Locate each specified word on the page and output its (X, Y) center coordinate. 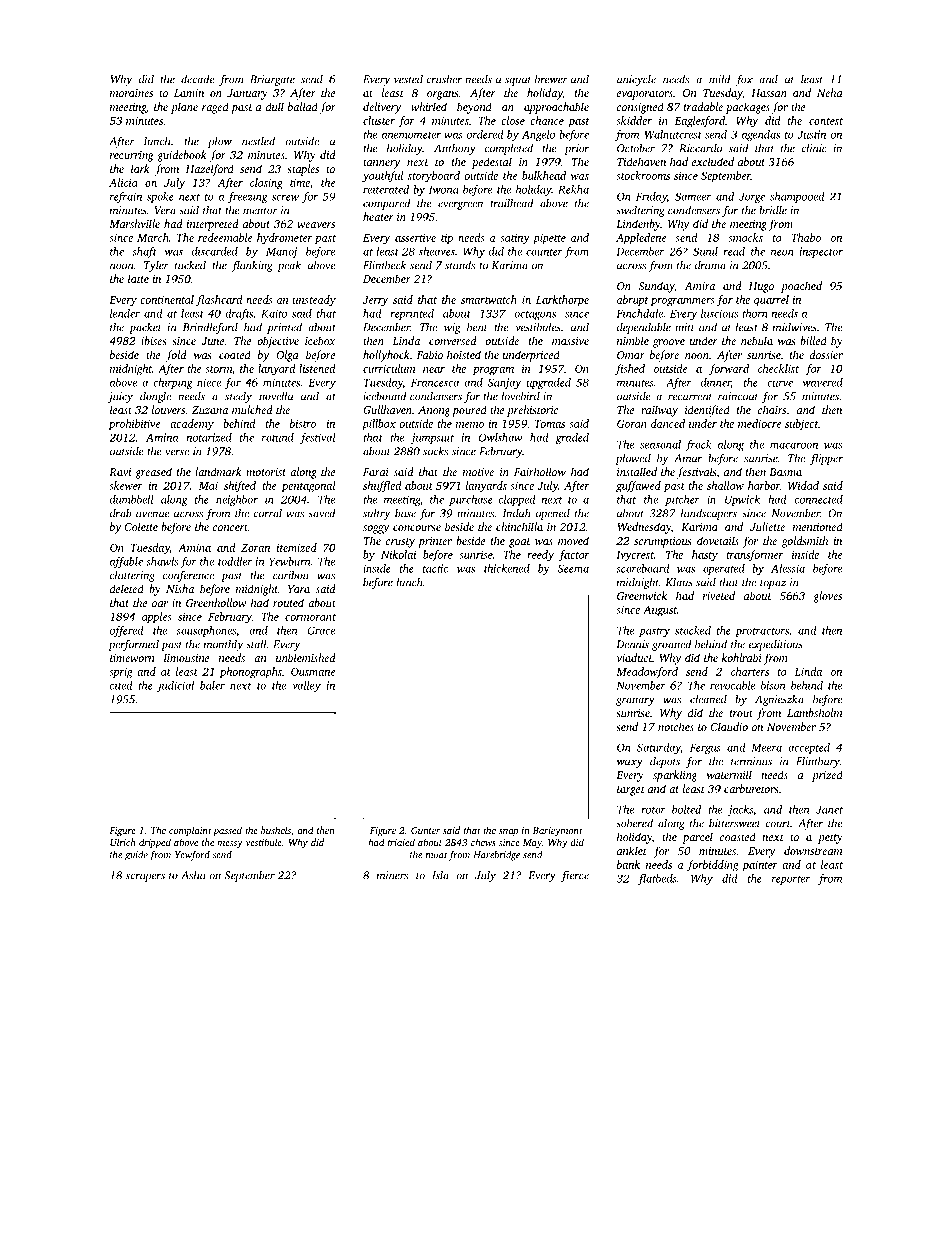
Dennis (633, 644)
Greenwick (642, 595)
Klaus (679, 582)
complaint (190, 831)
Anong (434, 411)
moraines (131, 93)
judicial (175, 686)
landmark (218, 471)
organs (443, 95)
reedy (540, 556)
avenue (153, 514)
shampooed (797, 197)
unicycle (636, 80)
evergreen (460, 205)
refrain (126, 197)
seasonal (660, 444)
